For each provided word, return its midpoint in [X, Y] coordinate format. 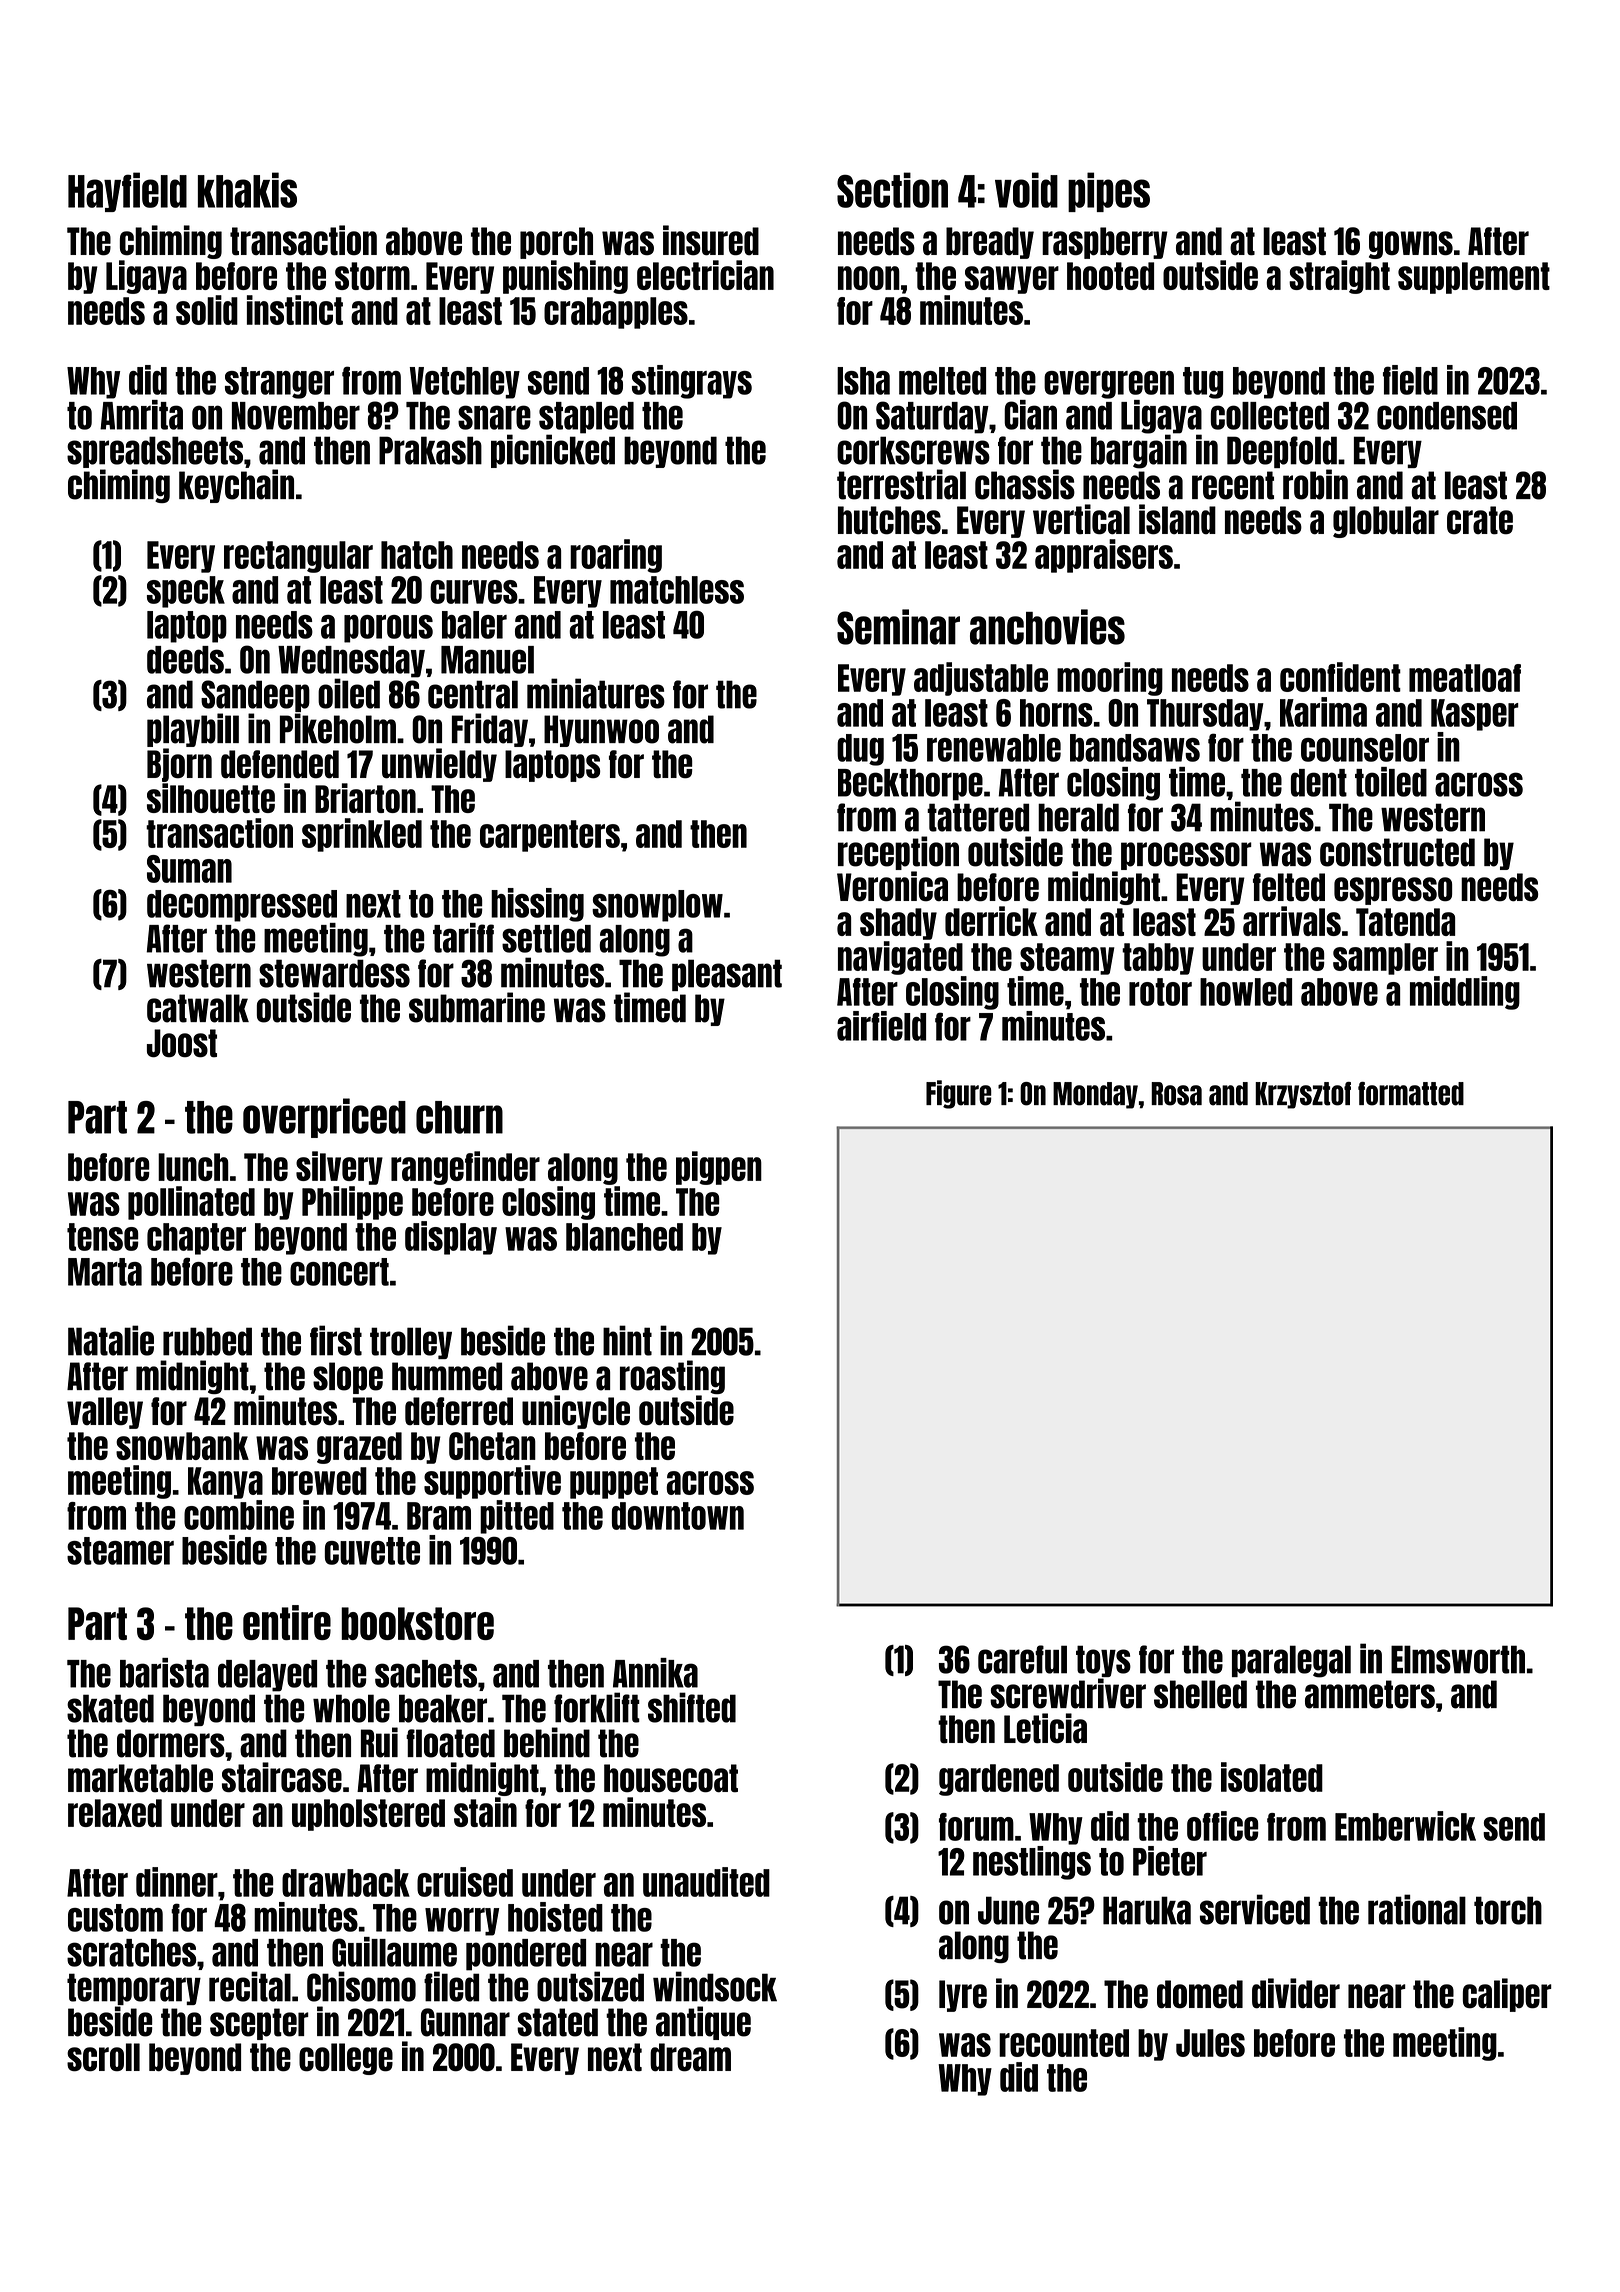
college [346, 2059]
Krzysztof [1303, 1095]
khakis [247, 190]
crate [1480, 520]
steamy [1067, 959]
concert [339, 1272]
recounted [1064, 2043]
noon [869, 278]
